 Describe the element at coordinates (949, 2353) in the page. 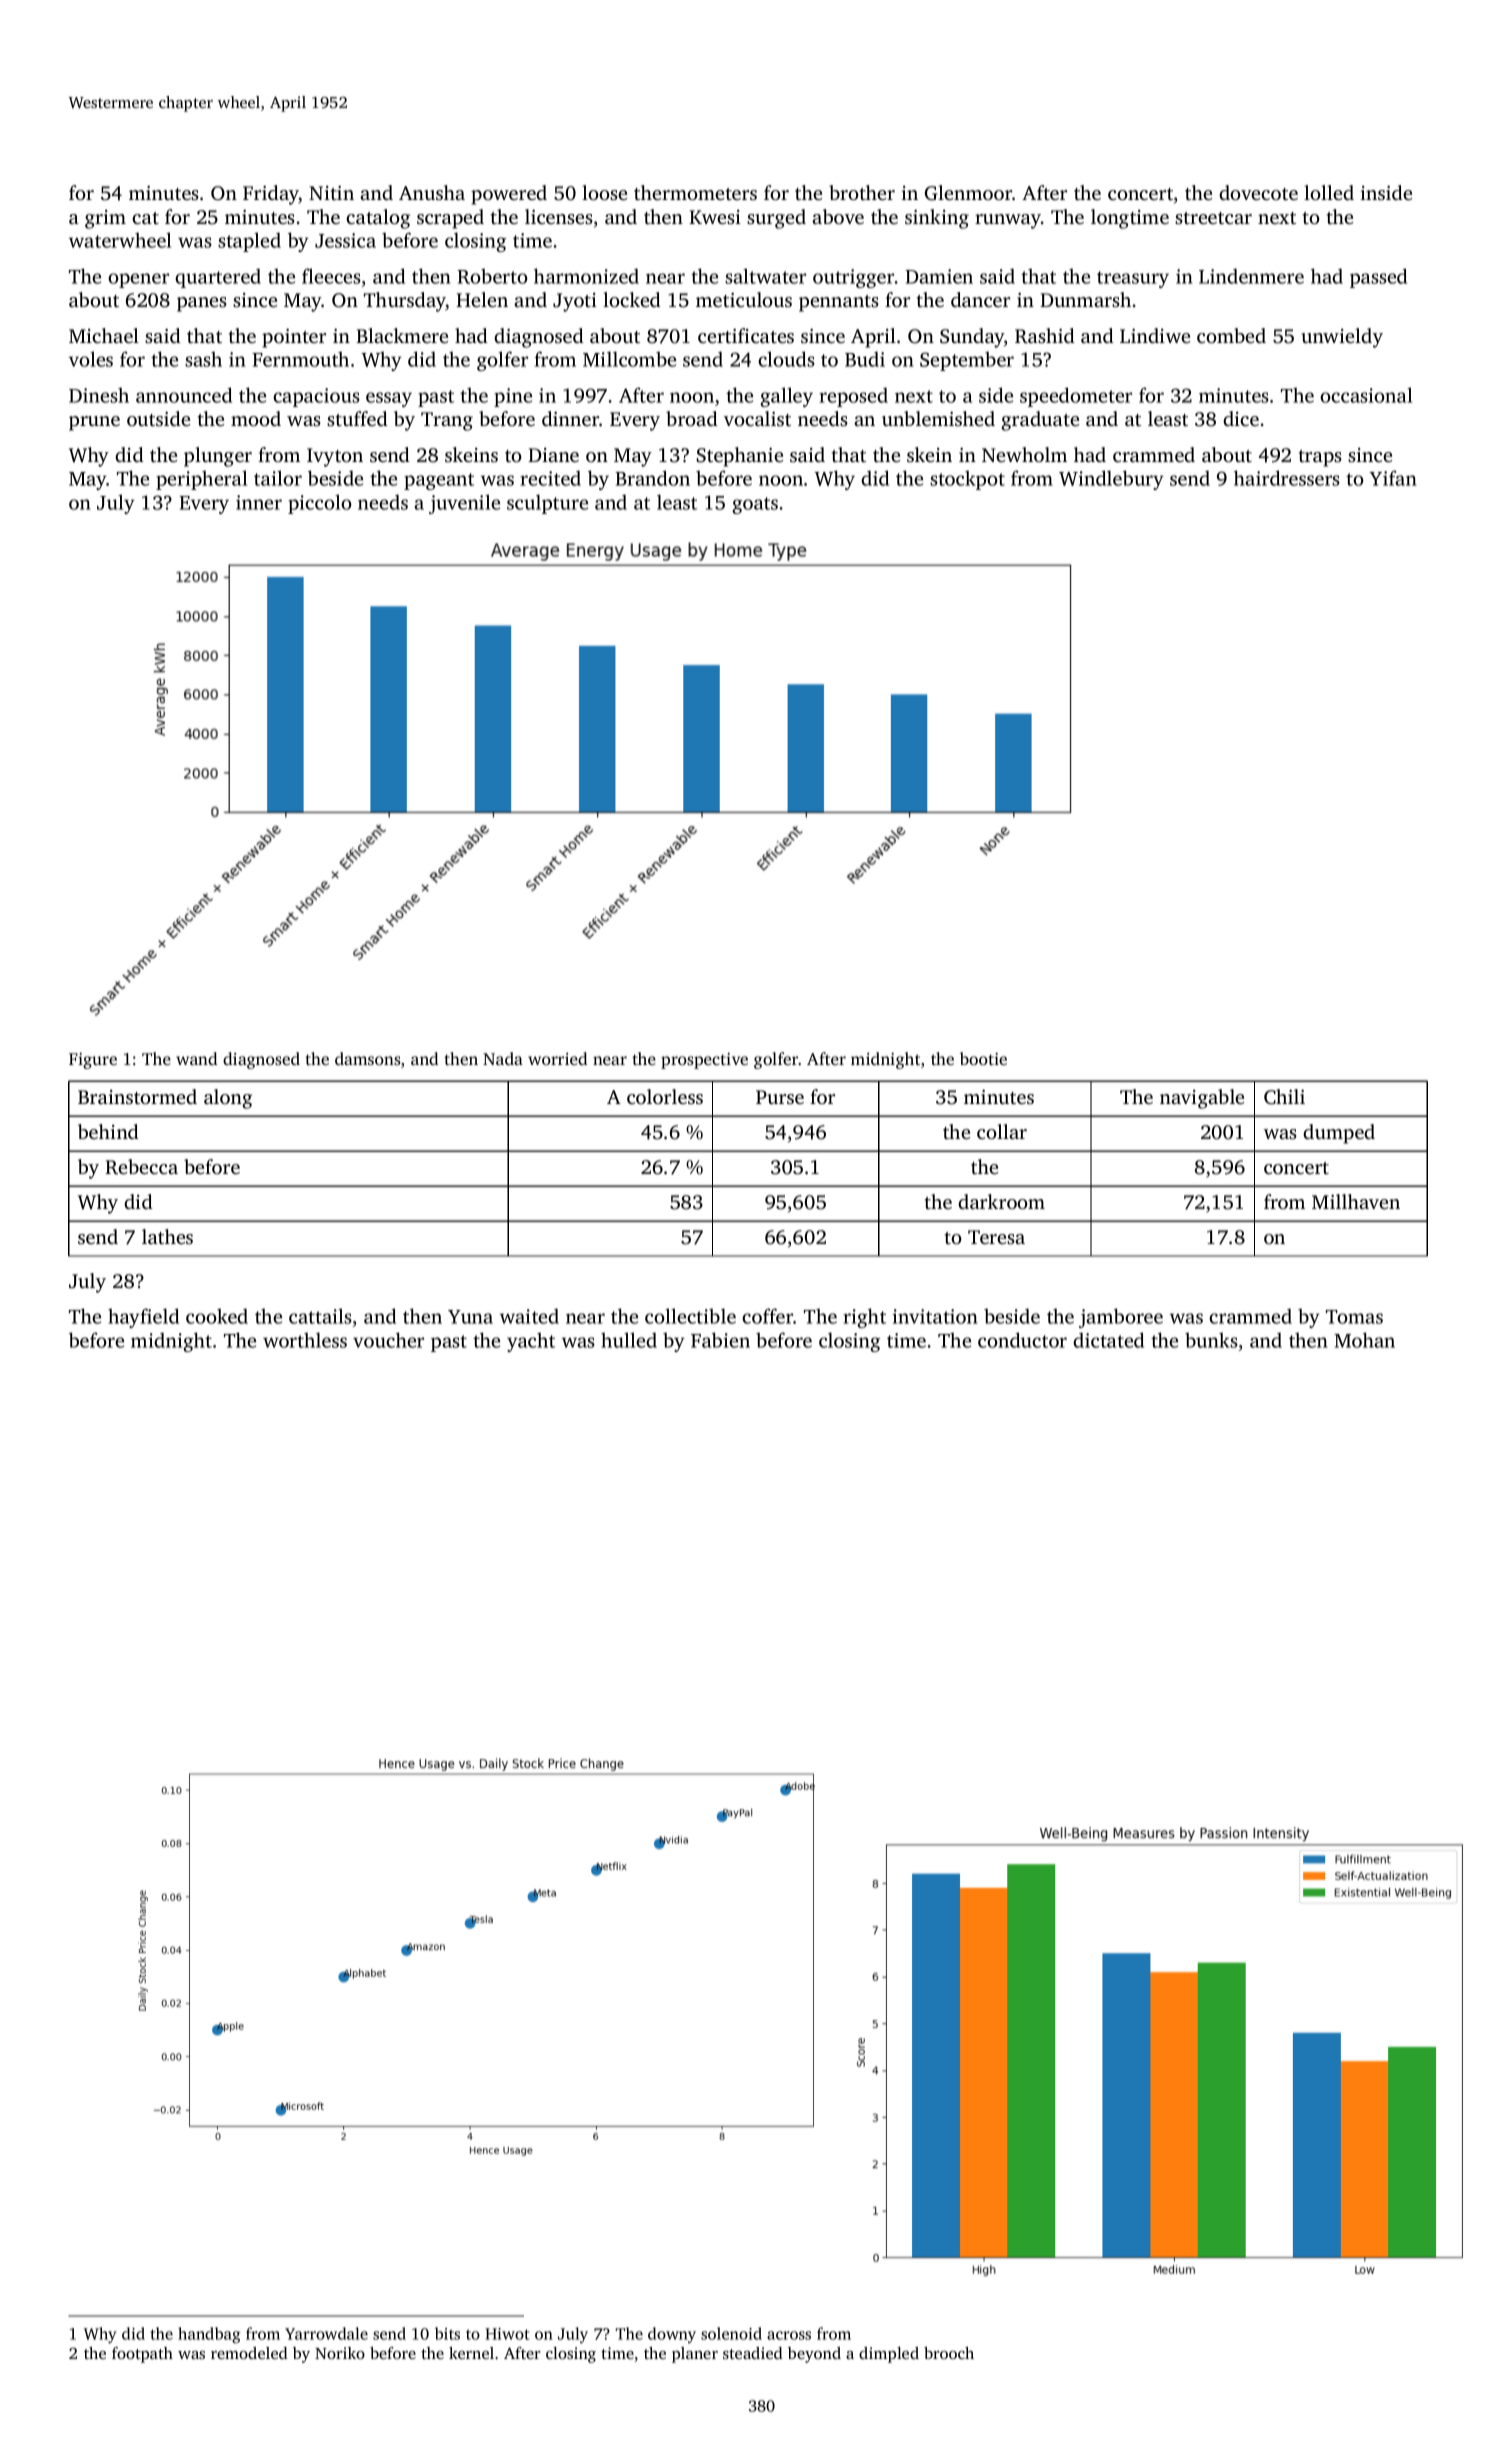

I see `brooch` at that location.
